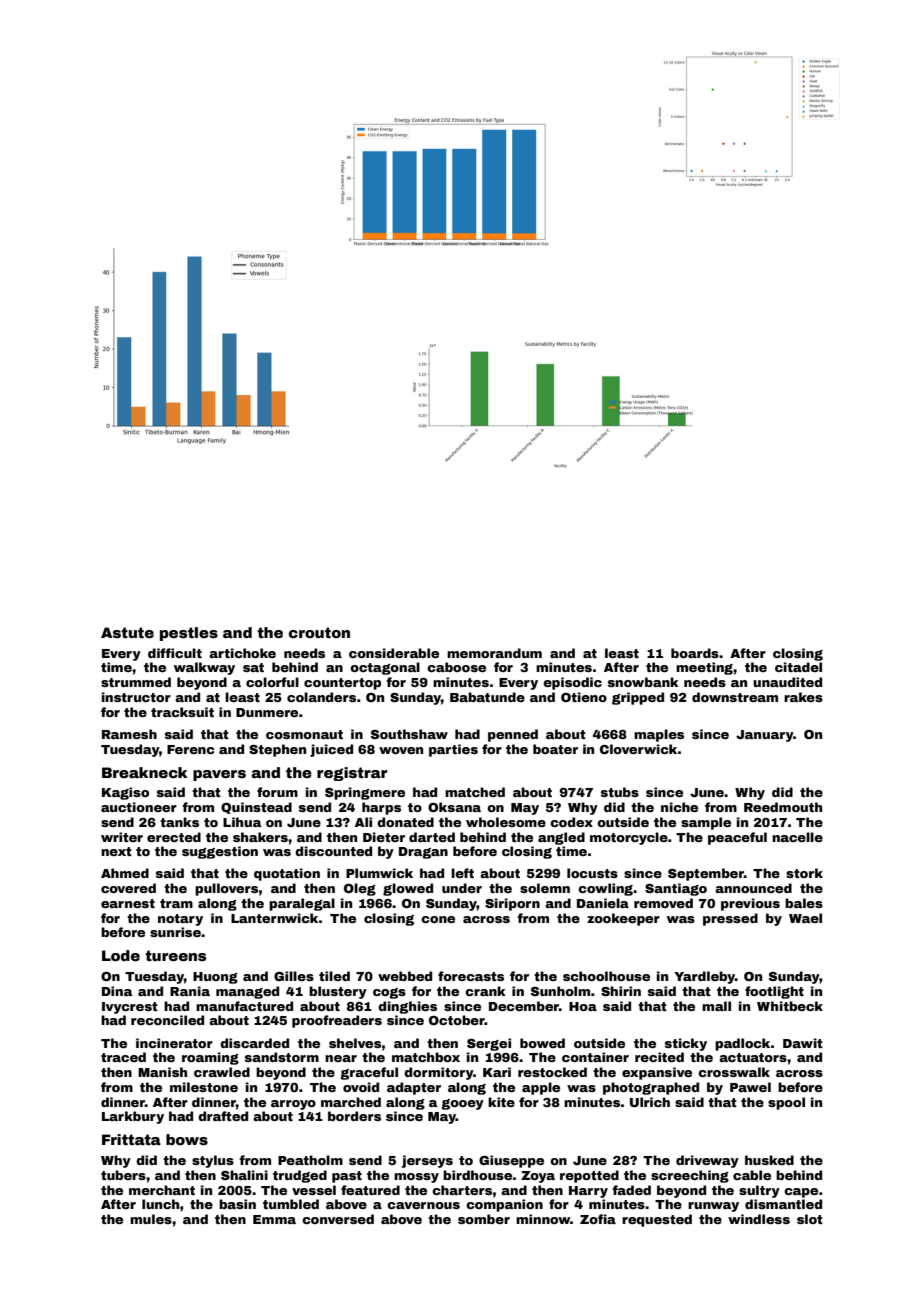 The image size is (924, 1308). Describe the element at coordinates (810, 1219) in the screenshot. I see `slot` at that location.
